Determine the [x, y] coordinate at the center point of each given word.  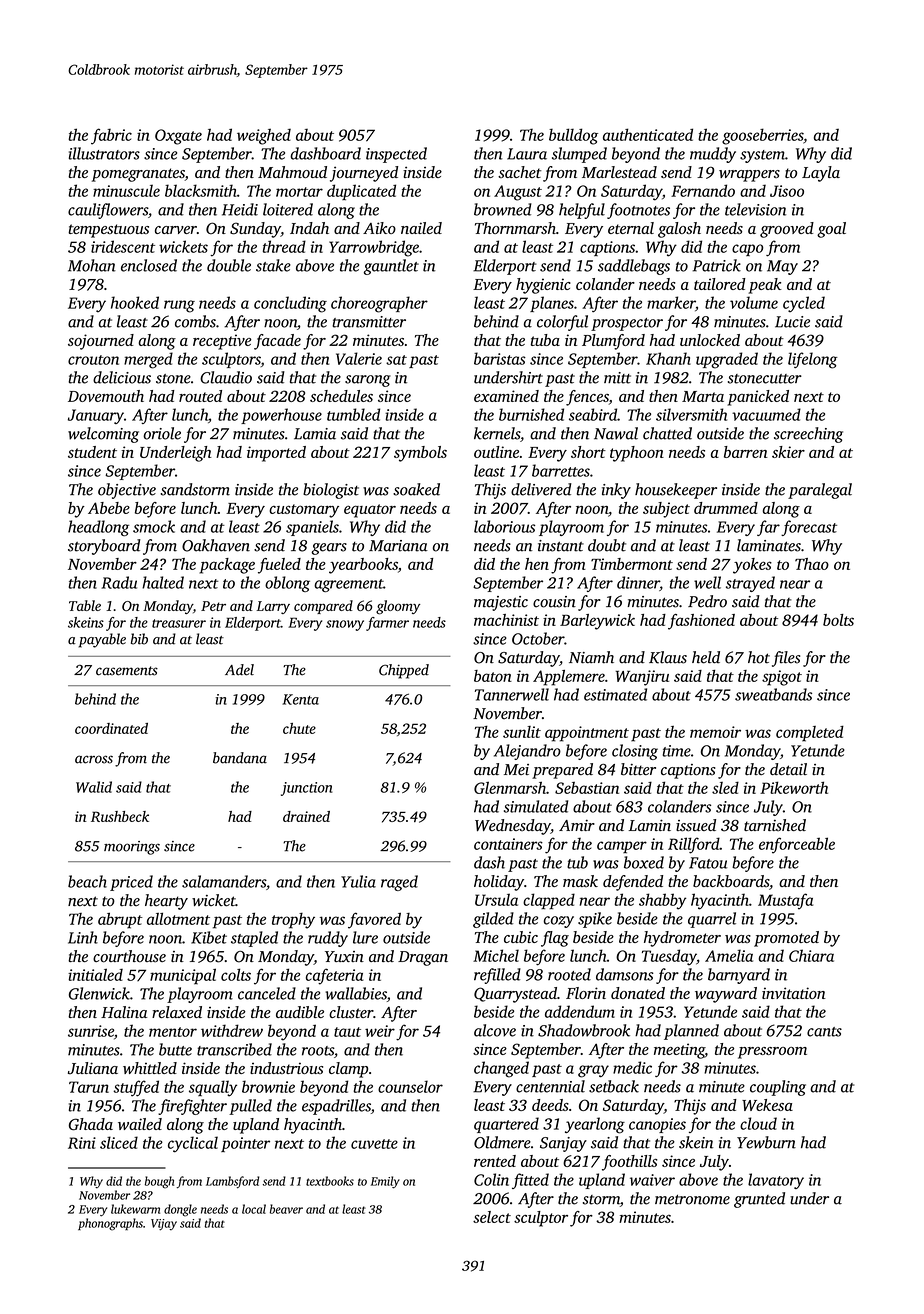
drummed [726, 508]
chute [299, 728]
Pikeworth [794, 787]
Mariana [398, 546]
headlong [98, 528]
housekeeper [676, 491]
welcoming [103, 435]
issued [696, 825]
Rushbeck [120, 816]
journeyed [364, 174]
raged [399, 883]
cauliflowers [108, 211]
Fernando [703, 190]
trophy [293, 921]
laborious [504, 526]
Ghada [91, 1124]
